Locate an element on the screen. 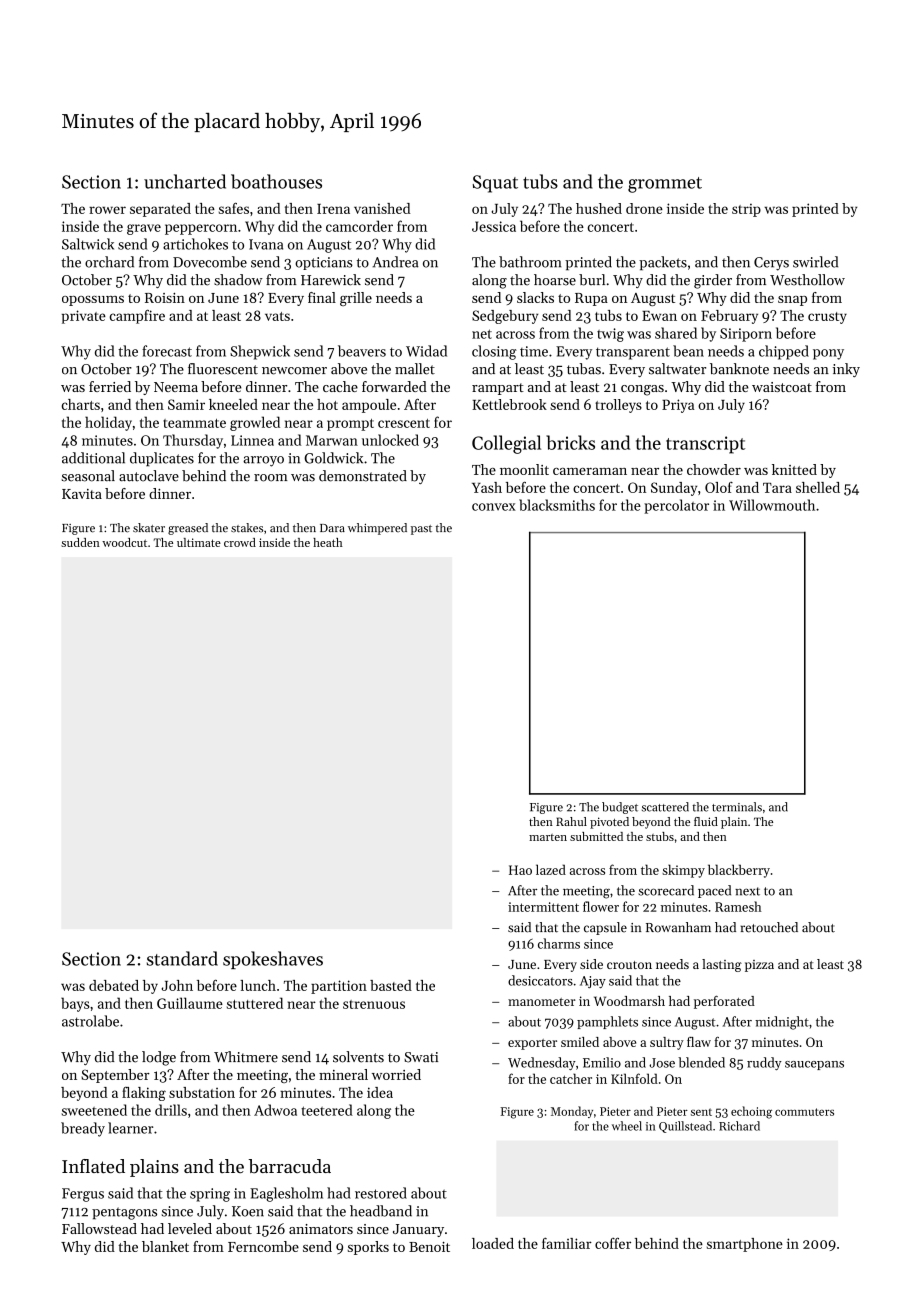 The width and height of the screenshot is (924, 1308). autoclave is located at coordinates (149, 476).
